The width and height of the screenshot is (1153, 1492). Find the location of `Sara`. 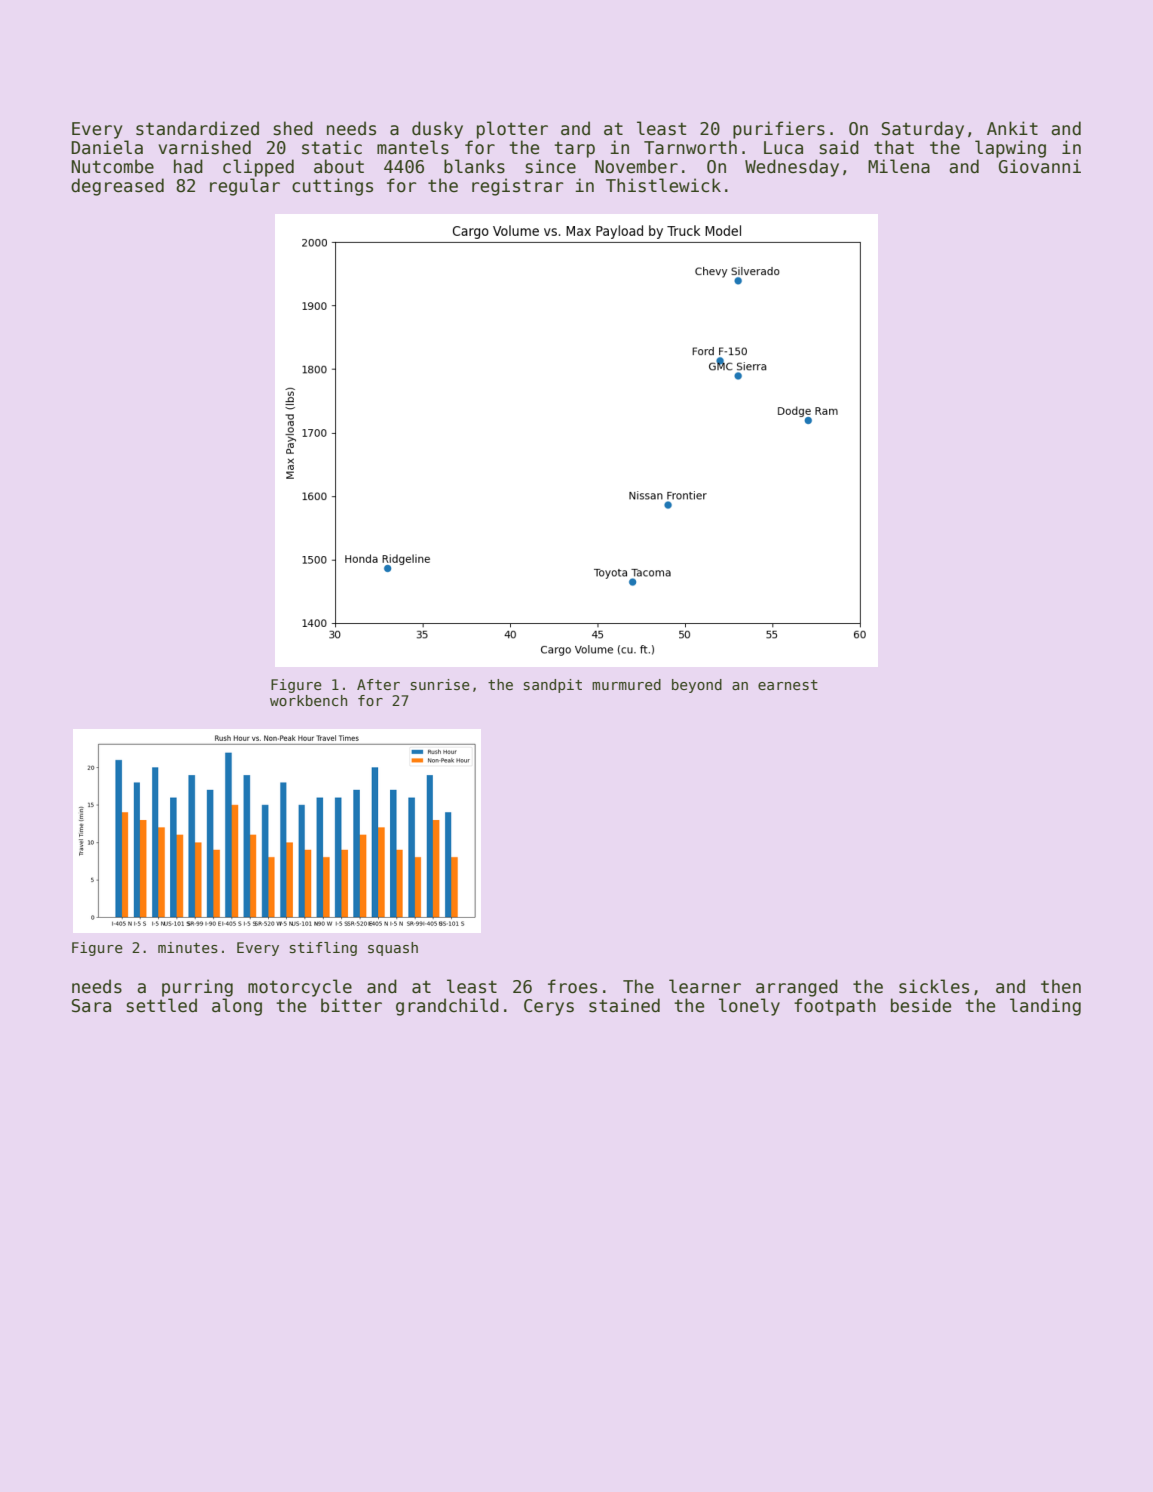

Sara is located at coordinates (91, 1006).
